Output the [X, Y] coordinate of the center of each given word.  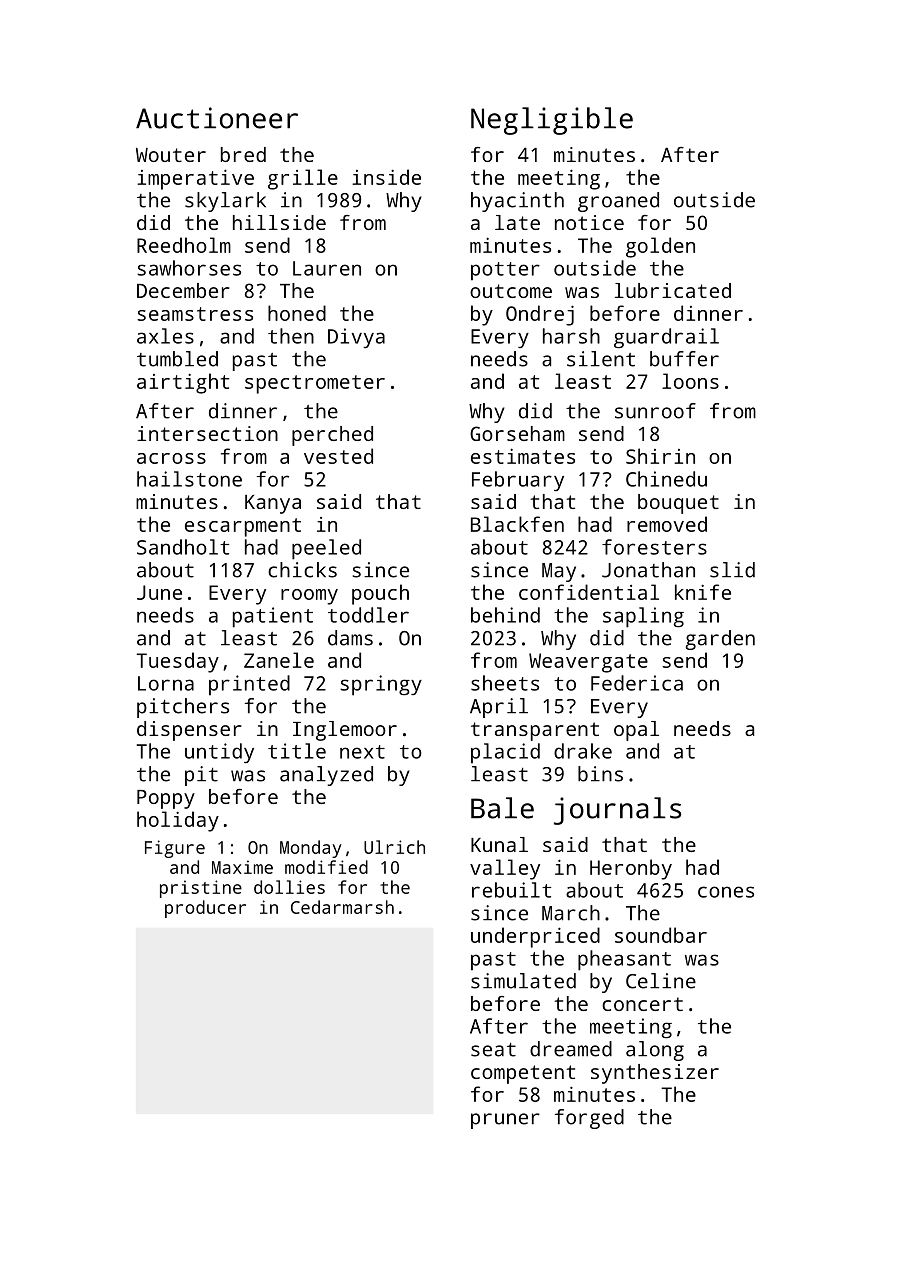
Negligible [552, 121]
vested [338, 456]
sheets [505, 683]
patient [273, 617]
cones [726, 892]
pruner [505, 1121]
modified [326, 867]
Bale [502, 808]
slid [732, 570]
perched [332, 436]
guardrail [666, 338]
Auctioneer [217, 118]
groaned [618, 202]
